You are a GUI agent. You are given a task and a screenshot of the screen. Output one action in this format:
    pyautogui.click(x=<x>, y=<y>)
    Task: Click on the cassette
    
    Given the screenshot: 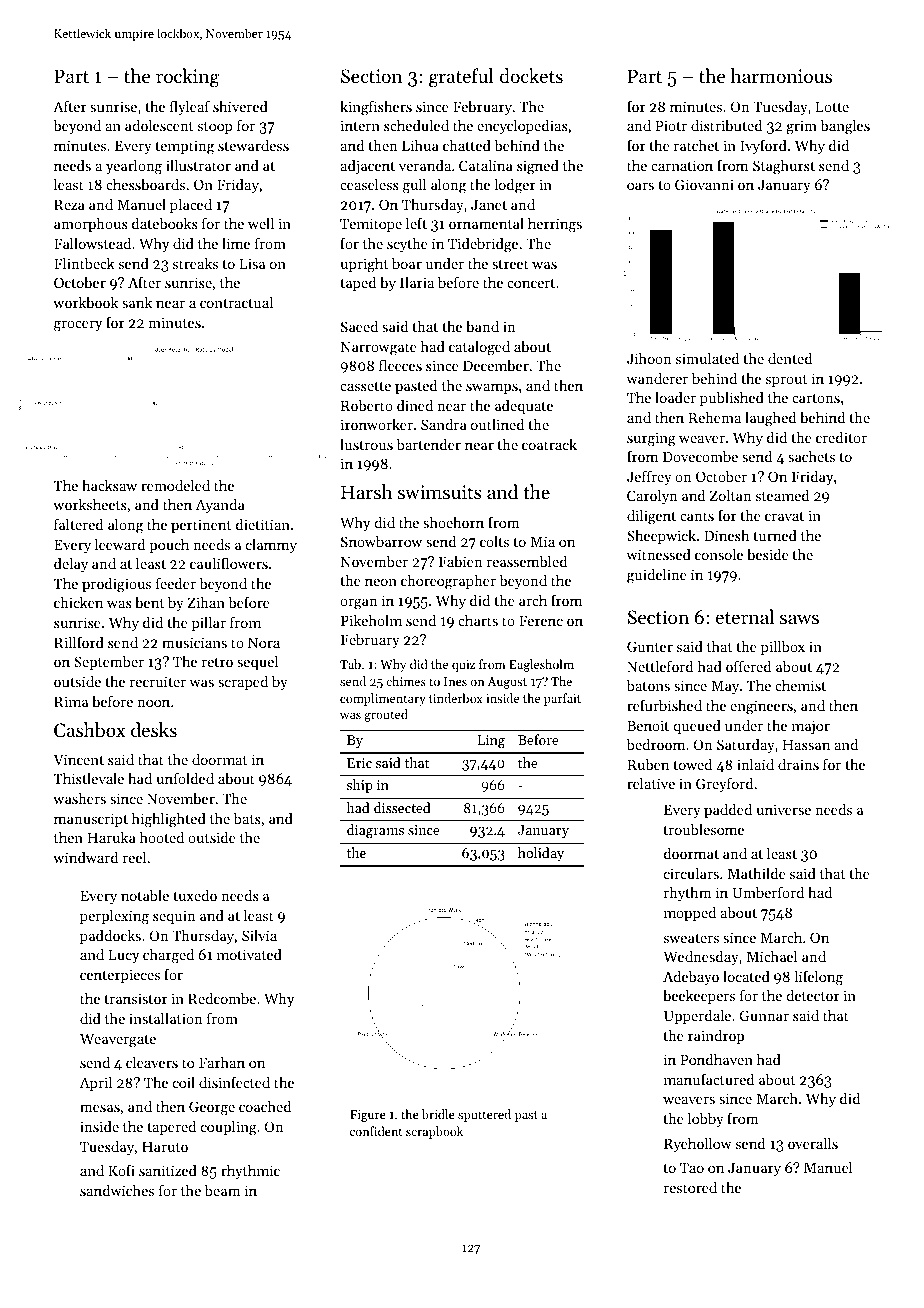 What is the action you would take?
    pyautogui.click(x=365, y=386)
